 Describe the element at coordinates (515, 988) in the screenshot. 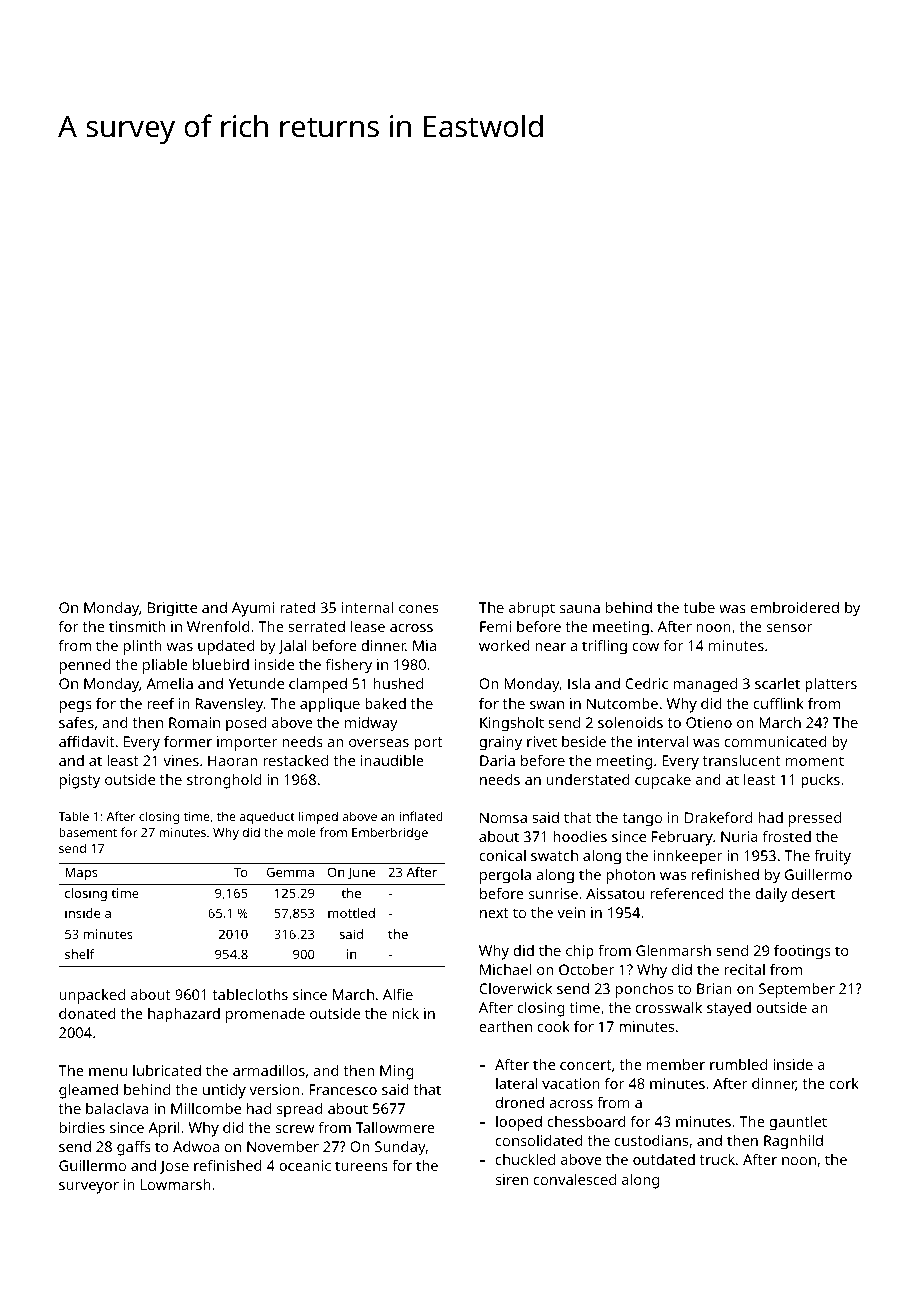

I see `Cloverwick` at that location.
